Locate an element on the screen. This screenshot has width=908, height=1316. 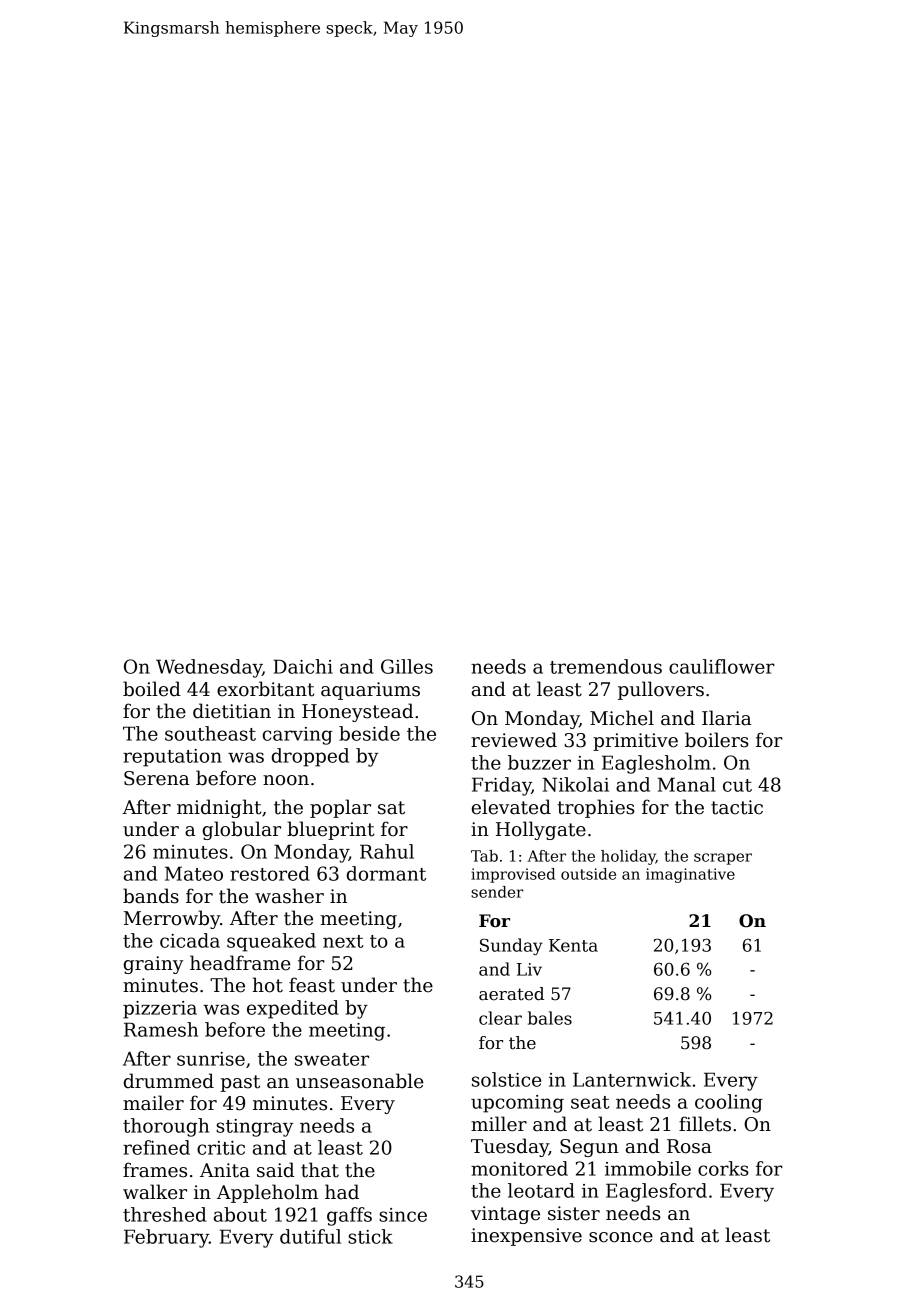
refined is located at coordinates (156, 1147).
